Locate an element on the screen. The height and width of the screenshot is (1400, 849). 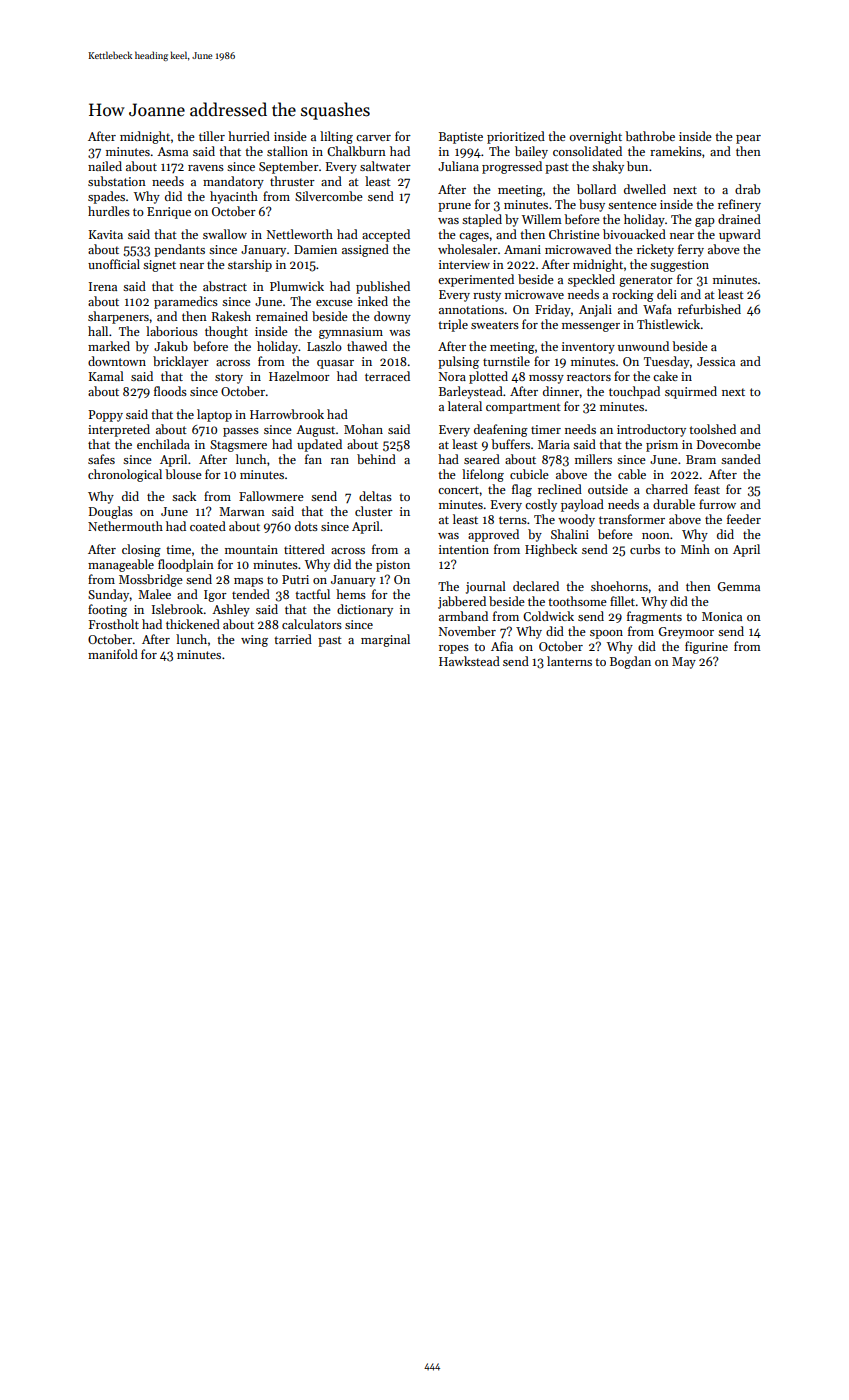
coated is located at coordinates (208, 526).
